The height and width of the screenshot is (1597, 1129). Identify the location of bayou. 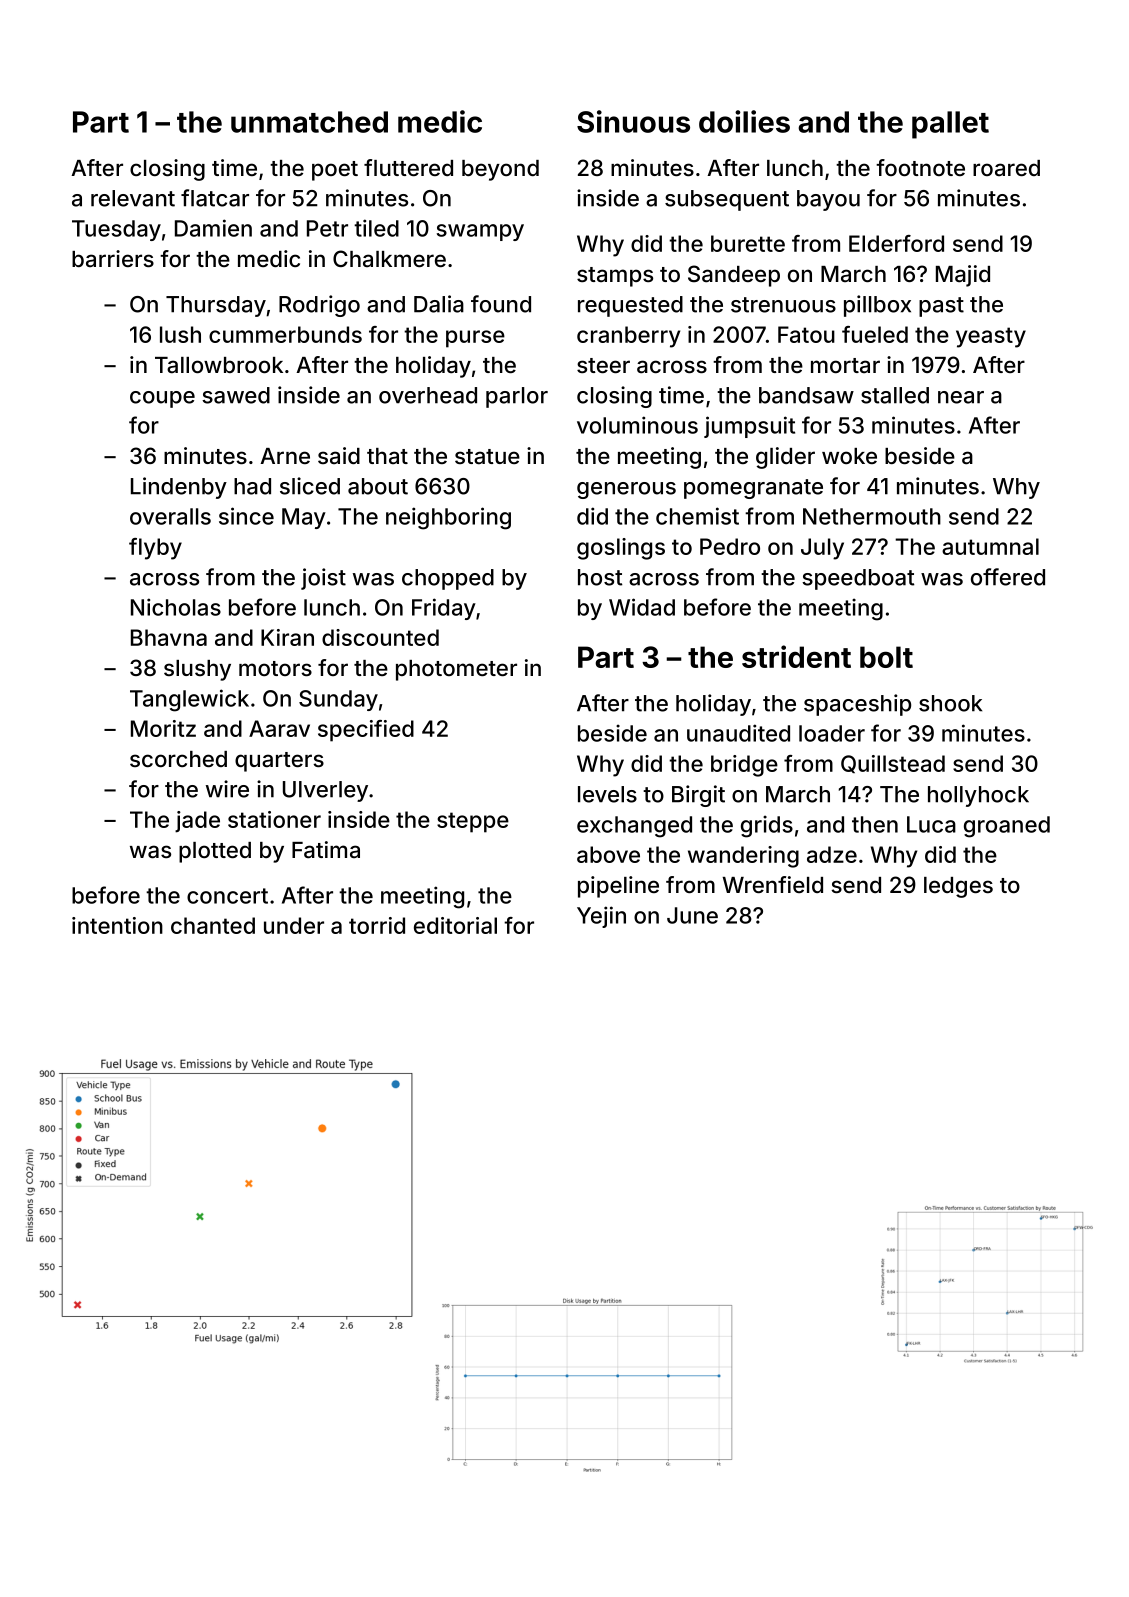
(828, 200).
